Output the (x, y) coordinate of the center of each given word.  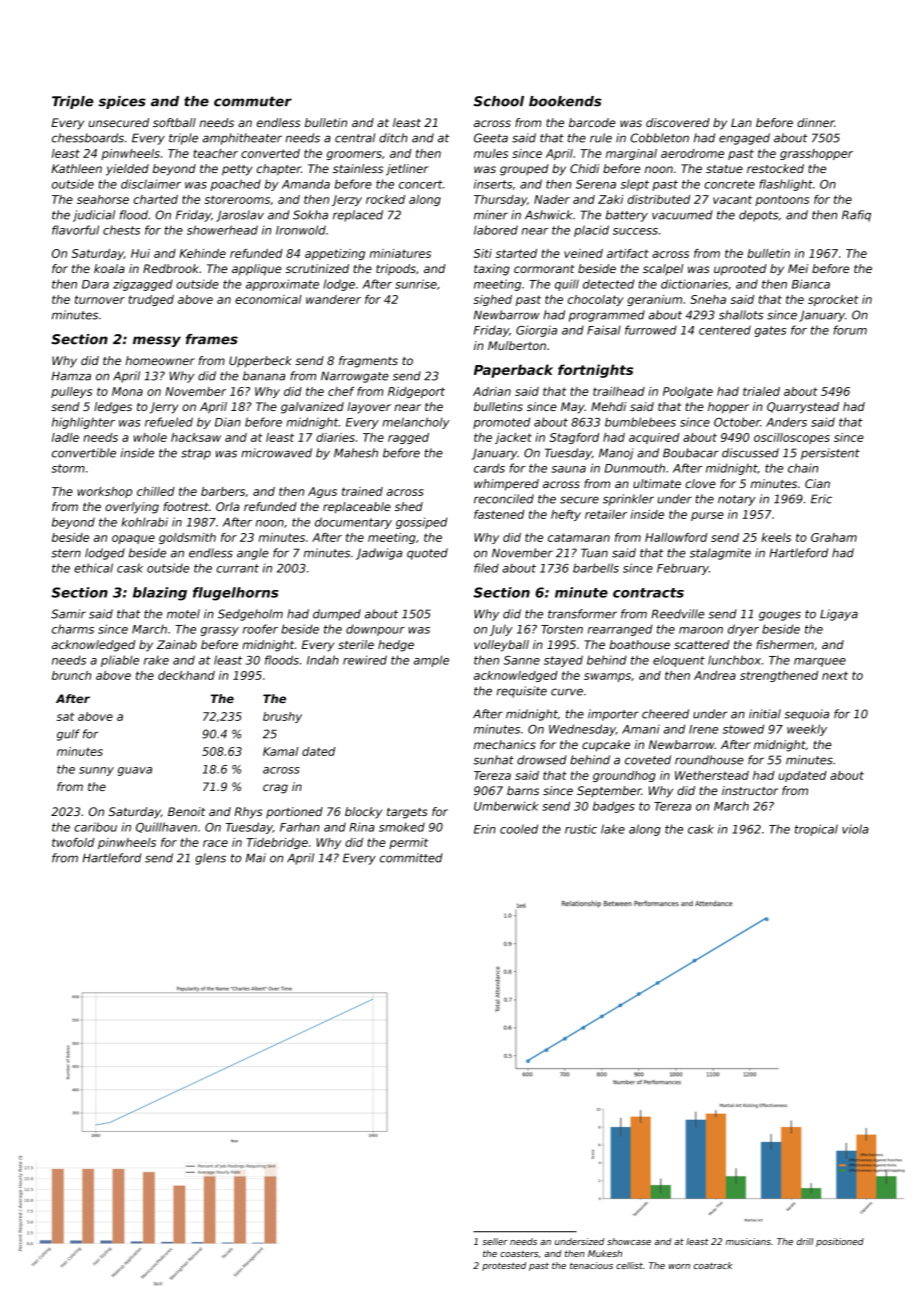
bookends (565, 101)
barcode (592, 122)
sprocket (833, 300)
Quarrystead (803, 408)
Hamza (71, 376)
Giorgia (536, 331)
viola (855, 829)
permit (408, 843)
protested (504, 1266)
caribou (95, 827)
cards (489, 468)
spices (122, 102)
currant (237, 568)
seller (495, 1241)
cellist (629, 1265)
